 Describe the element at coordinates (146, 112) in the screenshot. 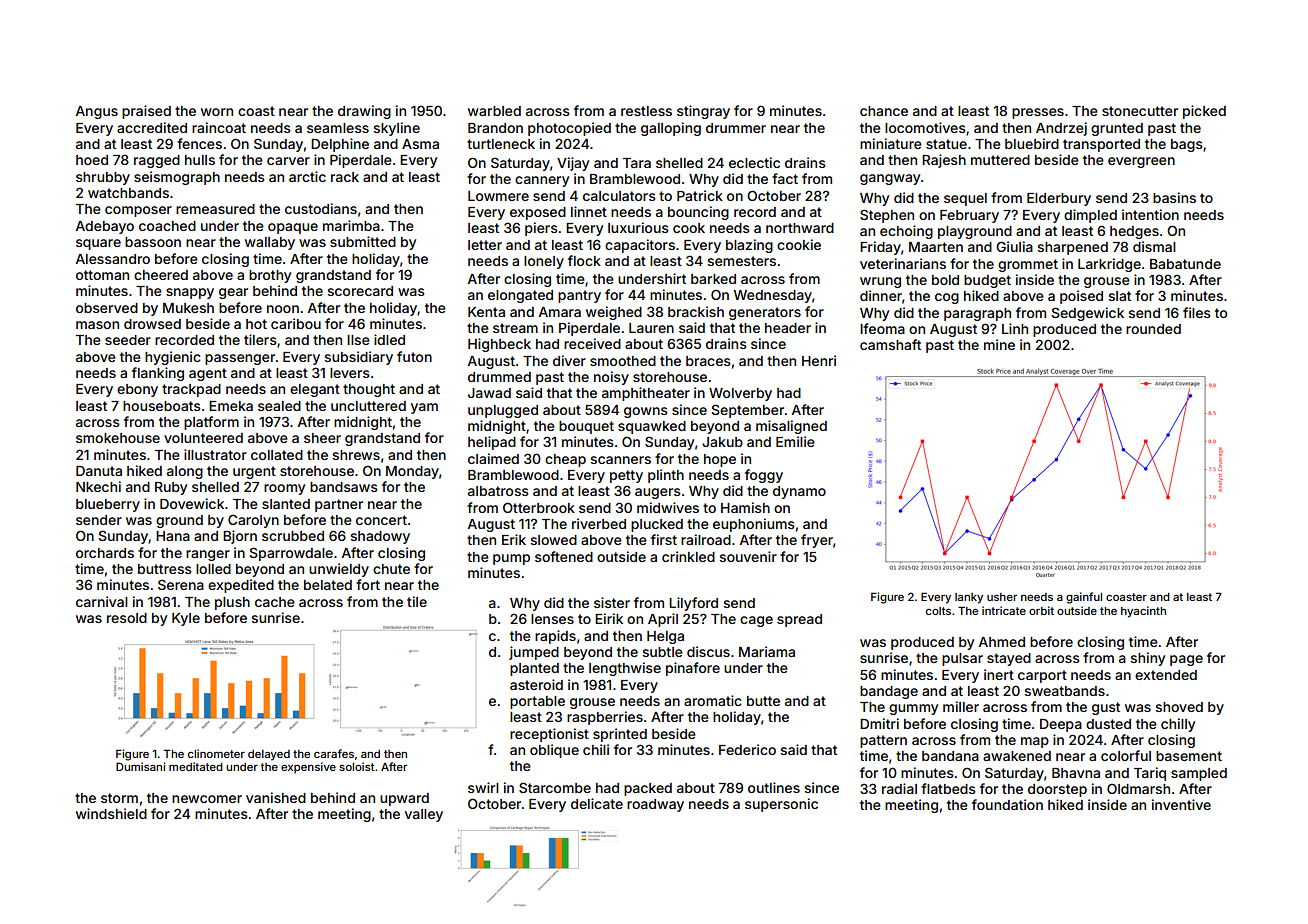

I see `praised` at that location.
